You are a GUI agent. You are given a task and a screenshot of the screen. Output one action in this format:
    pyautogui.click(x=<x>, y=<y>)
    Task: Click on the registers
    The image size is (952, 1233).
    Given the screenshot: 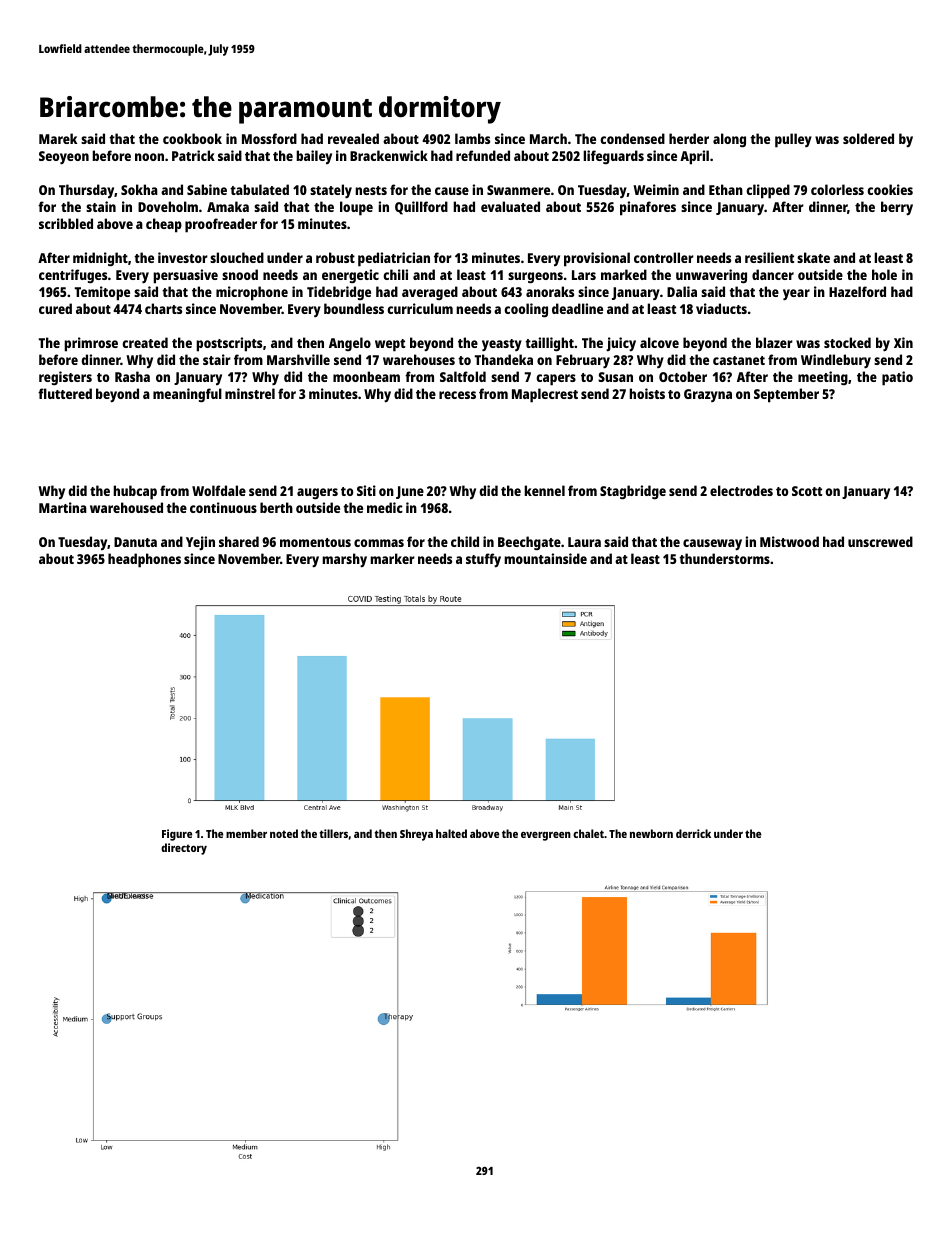 What is the action you would take?
    pyautogui.click(x=65, y=378)
